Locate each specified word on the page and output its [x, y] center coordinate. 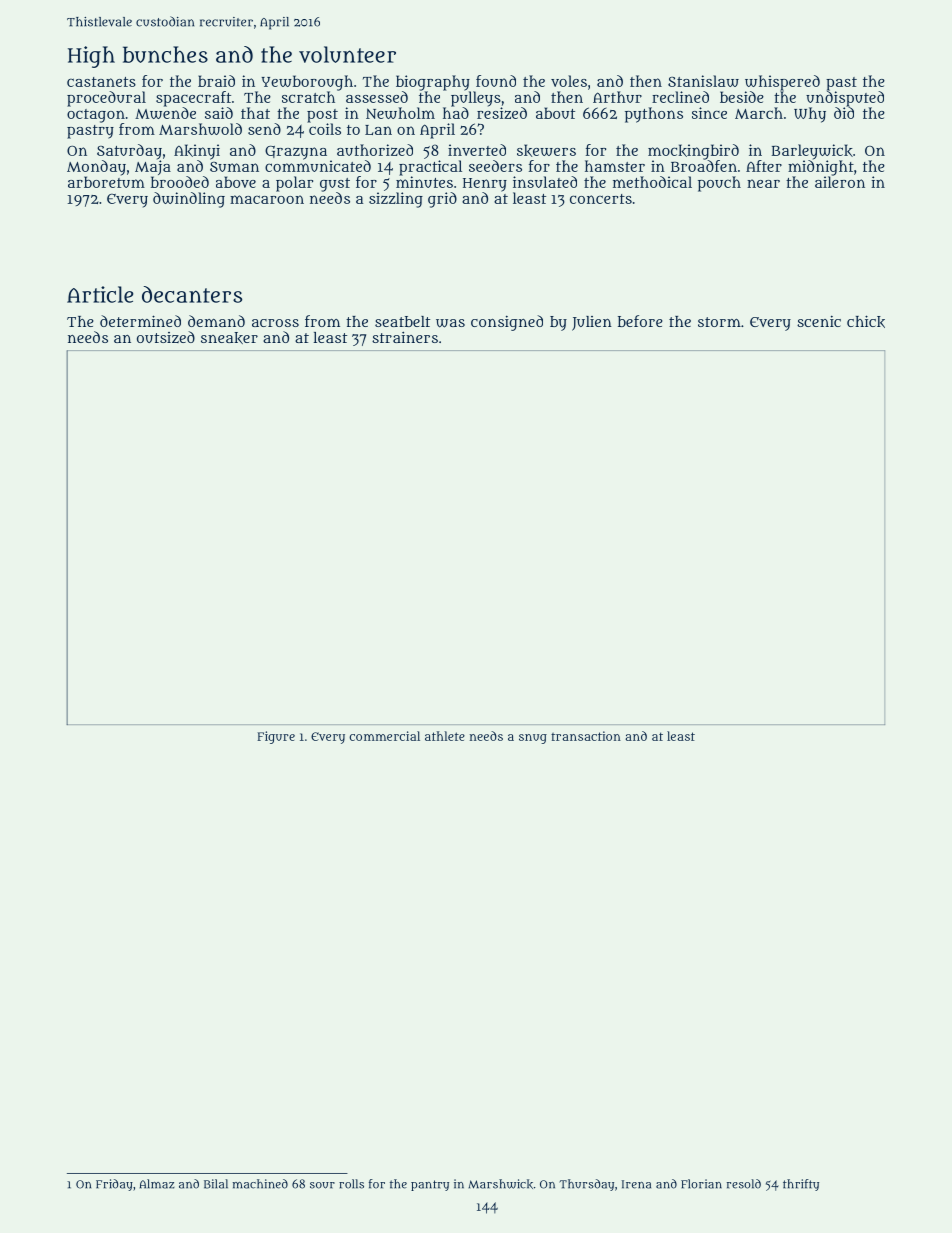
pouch [719, 184]
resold [744, 1184]
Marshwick [500, 1184]
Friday [114, 1185]
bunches [165, 54]
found [496, 81]
